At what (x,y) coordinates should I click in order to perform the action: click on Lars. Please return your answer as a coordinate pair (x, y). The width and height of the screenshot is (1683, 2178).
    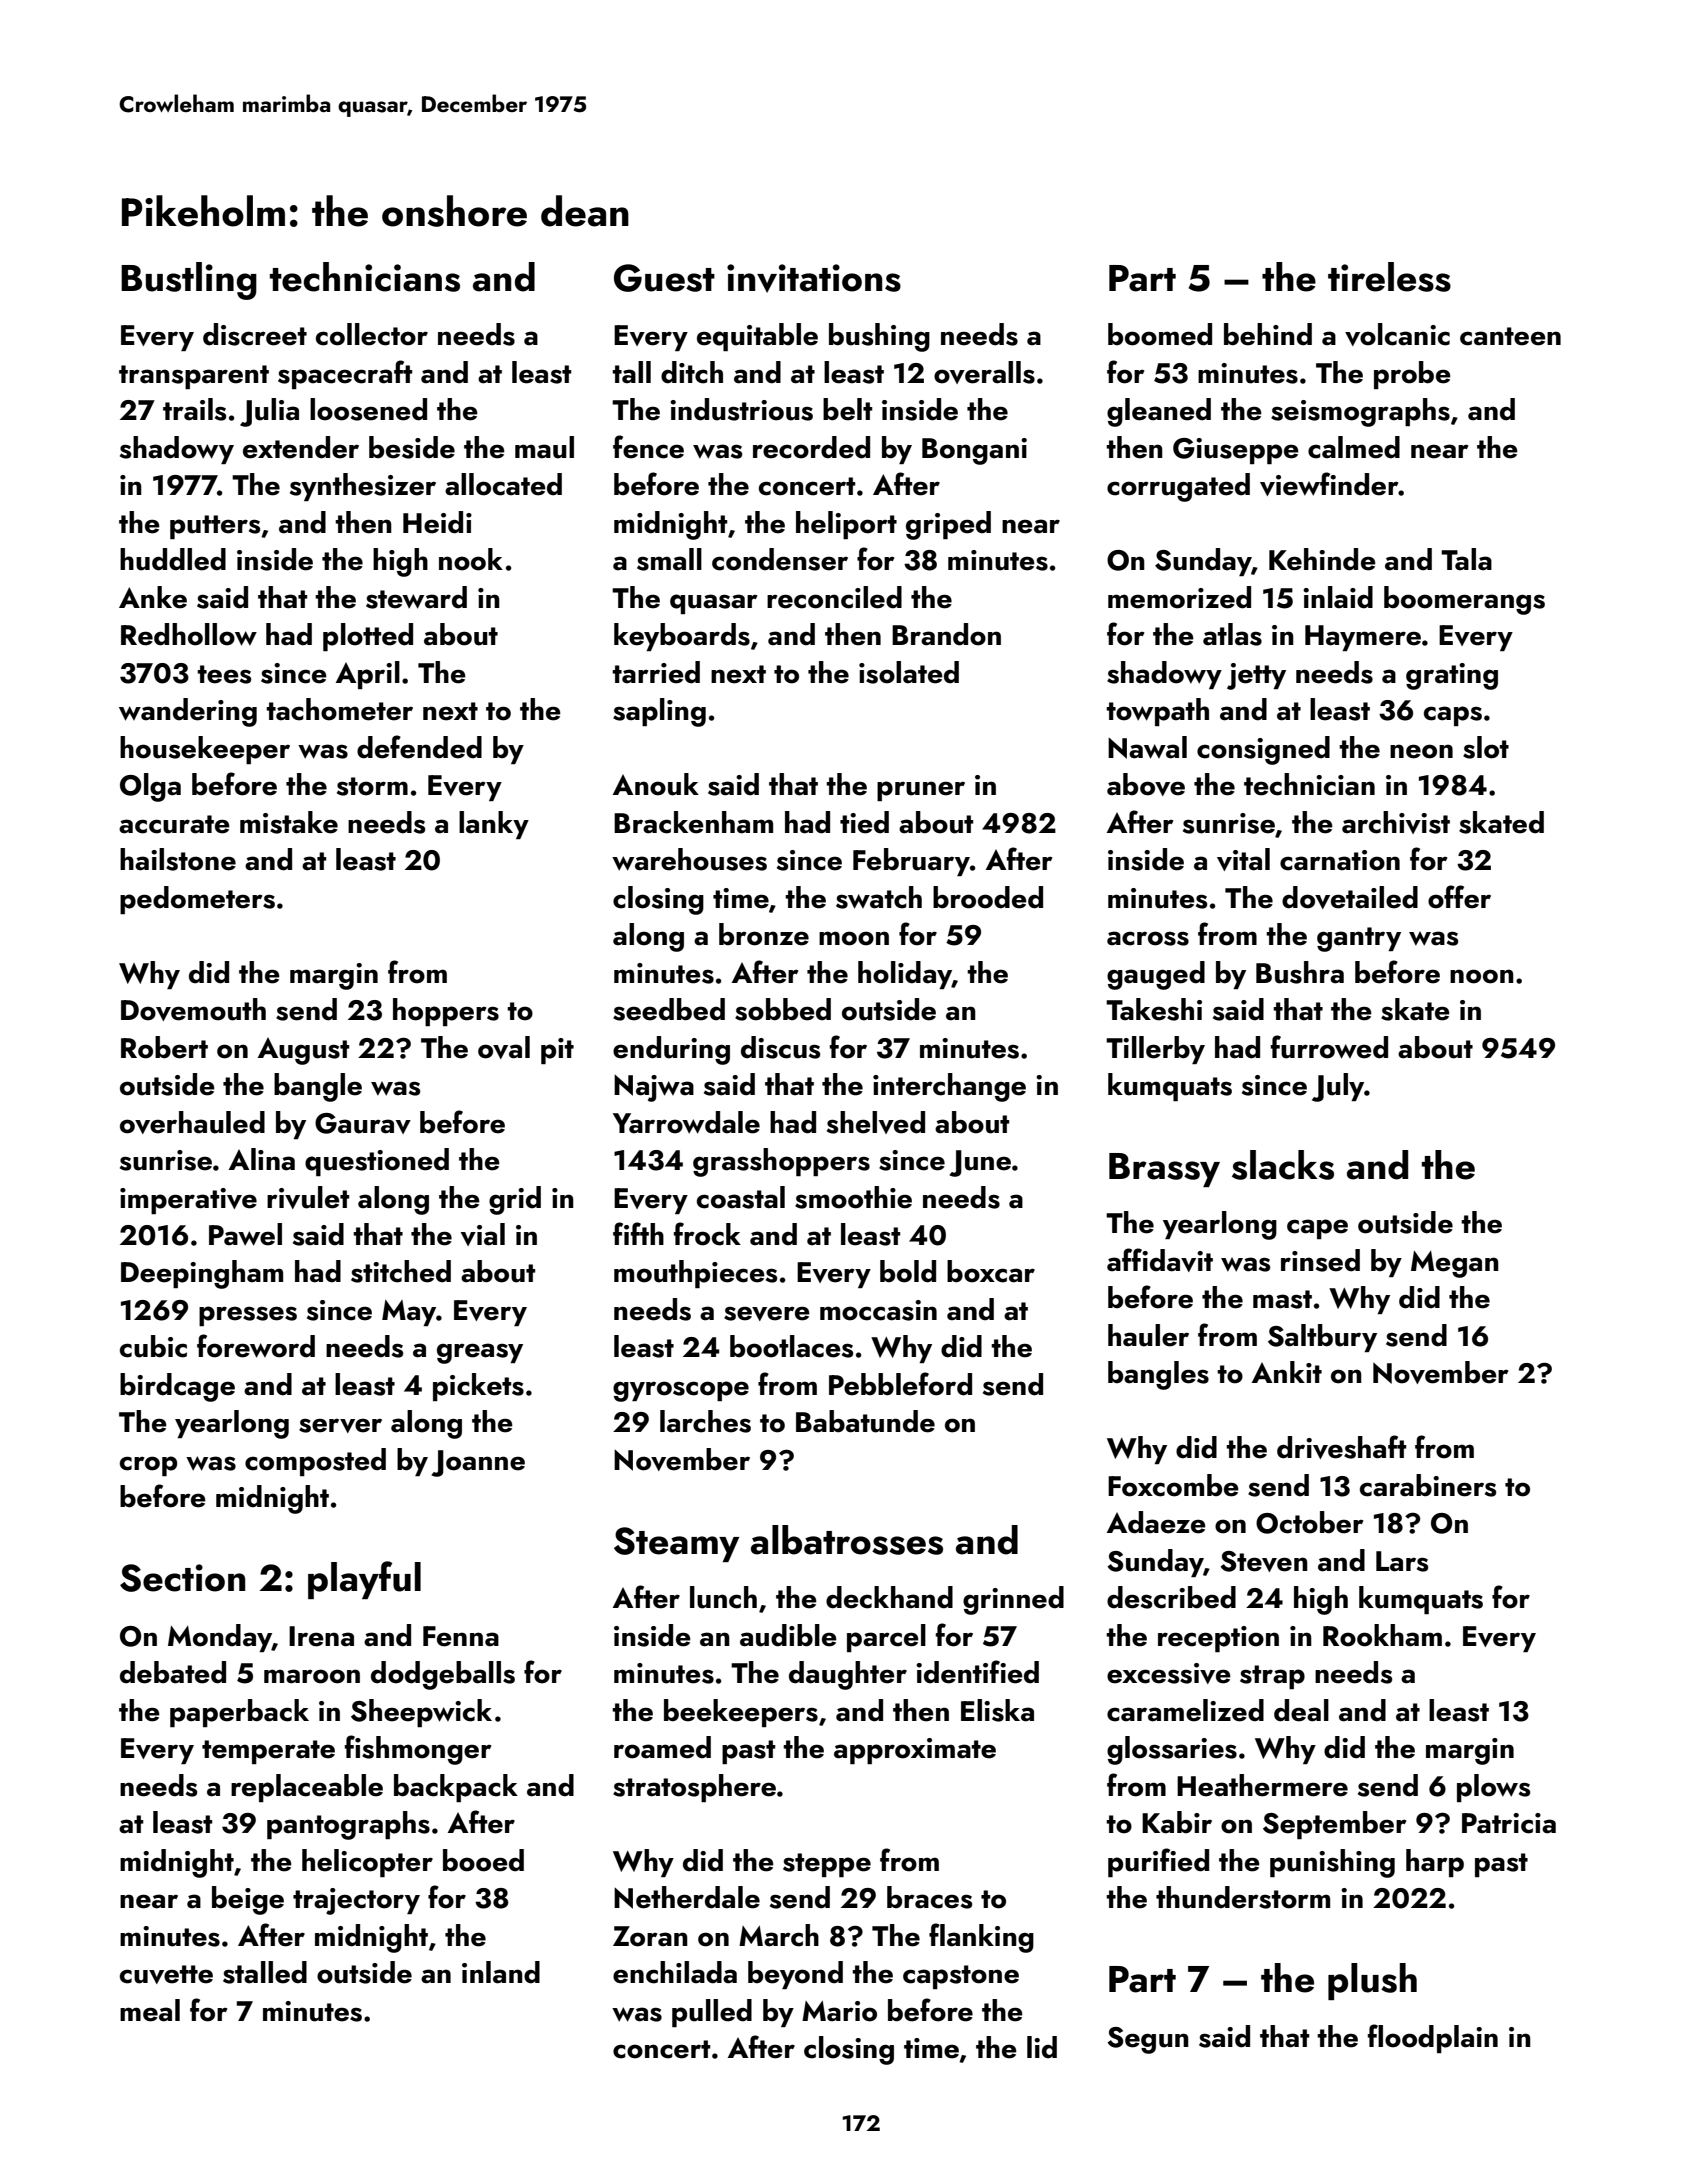
    Looking at the image, I should click on (1402, 1561).
